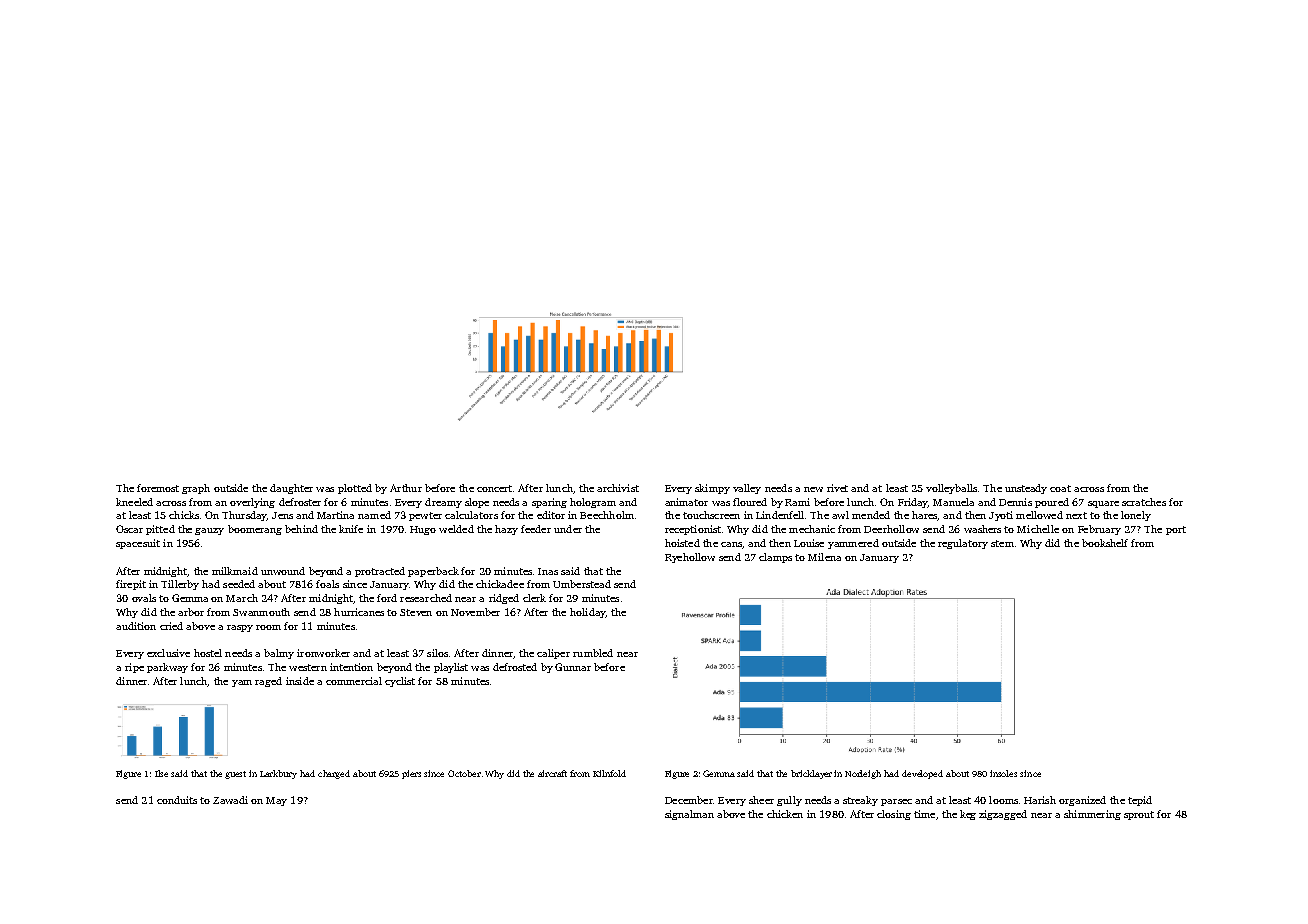 The width and height of the screenshot is (1308, 924). What do you see at coordinates (711, 515) in the screenshot?
I see `touchscreen` at bounding box center [711, 515].
